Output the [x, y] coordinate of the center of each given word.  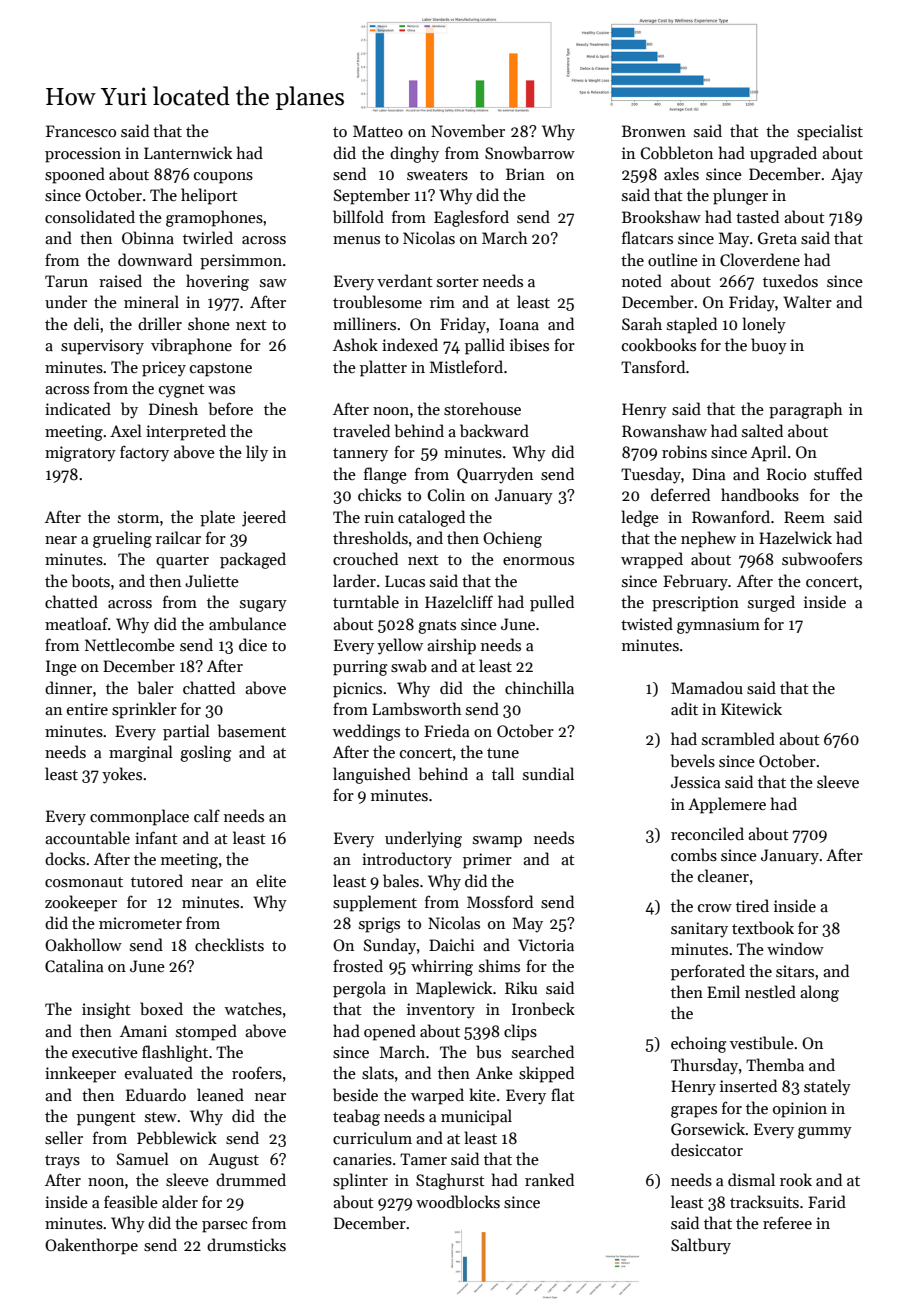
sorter [458, 282]
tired [752, 905]
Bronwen [654, 131]
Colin [446, 495]
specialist [830, 132]
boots [91, 581]
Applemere [727, 805]
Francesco [81, 131]
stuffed [838, 473]
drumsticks [246, 1244]
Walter [807, 301]
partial [186, 732]
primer [487, 861]
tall [503, 773]
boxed [161, 1008]
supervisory [102, 347]
